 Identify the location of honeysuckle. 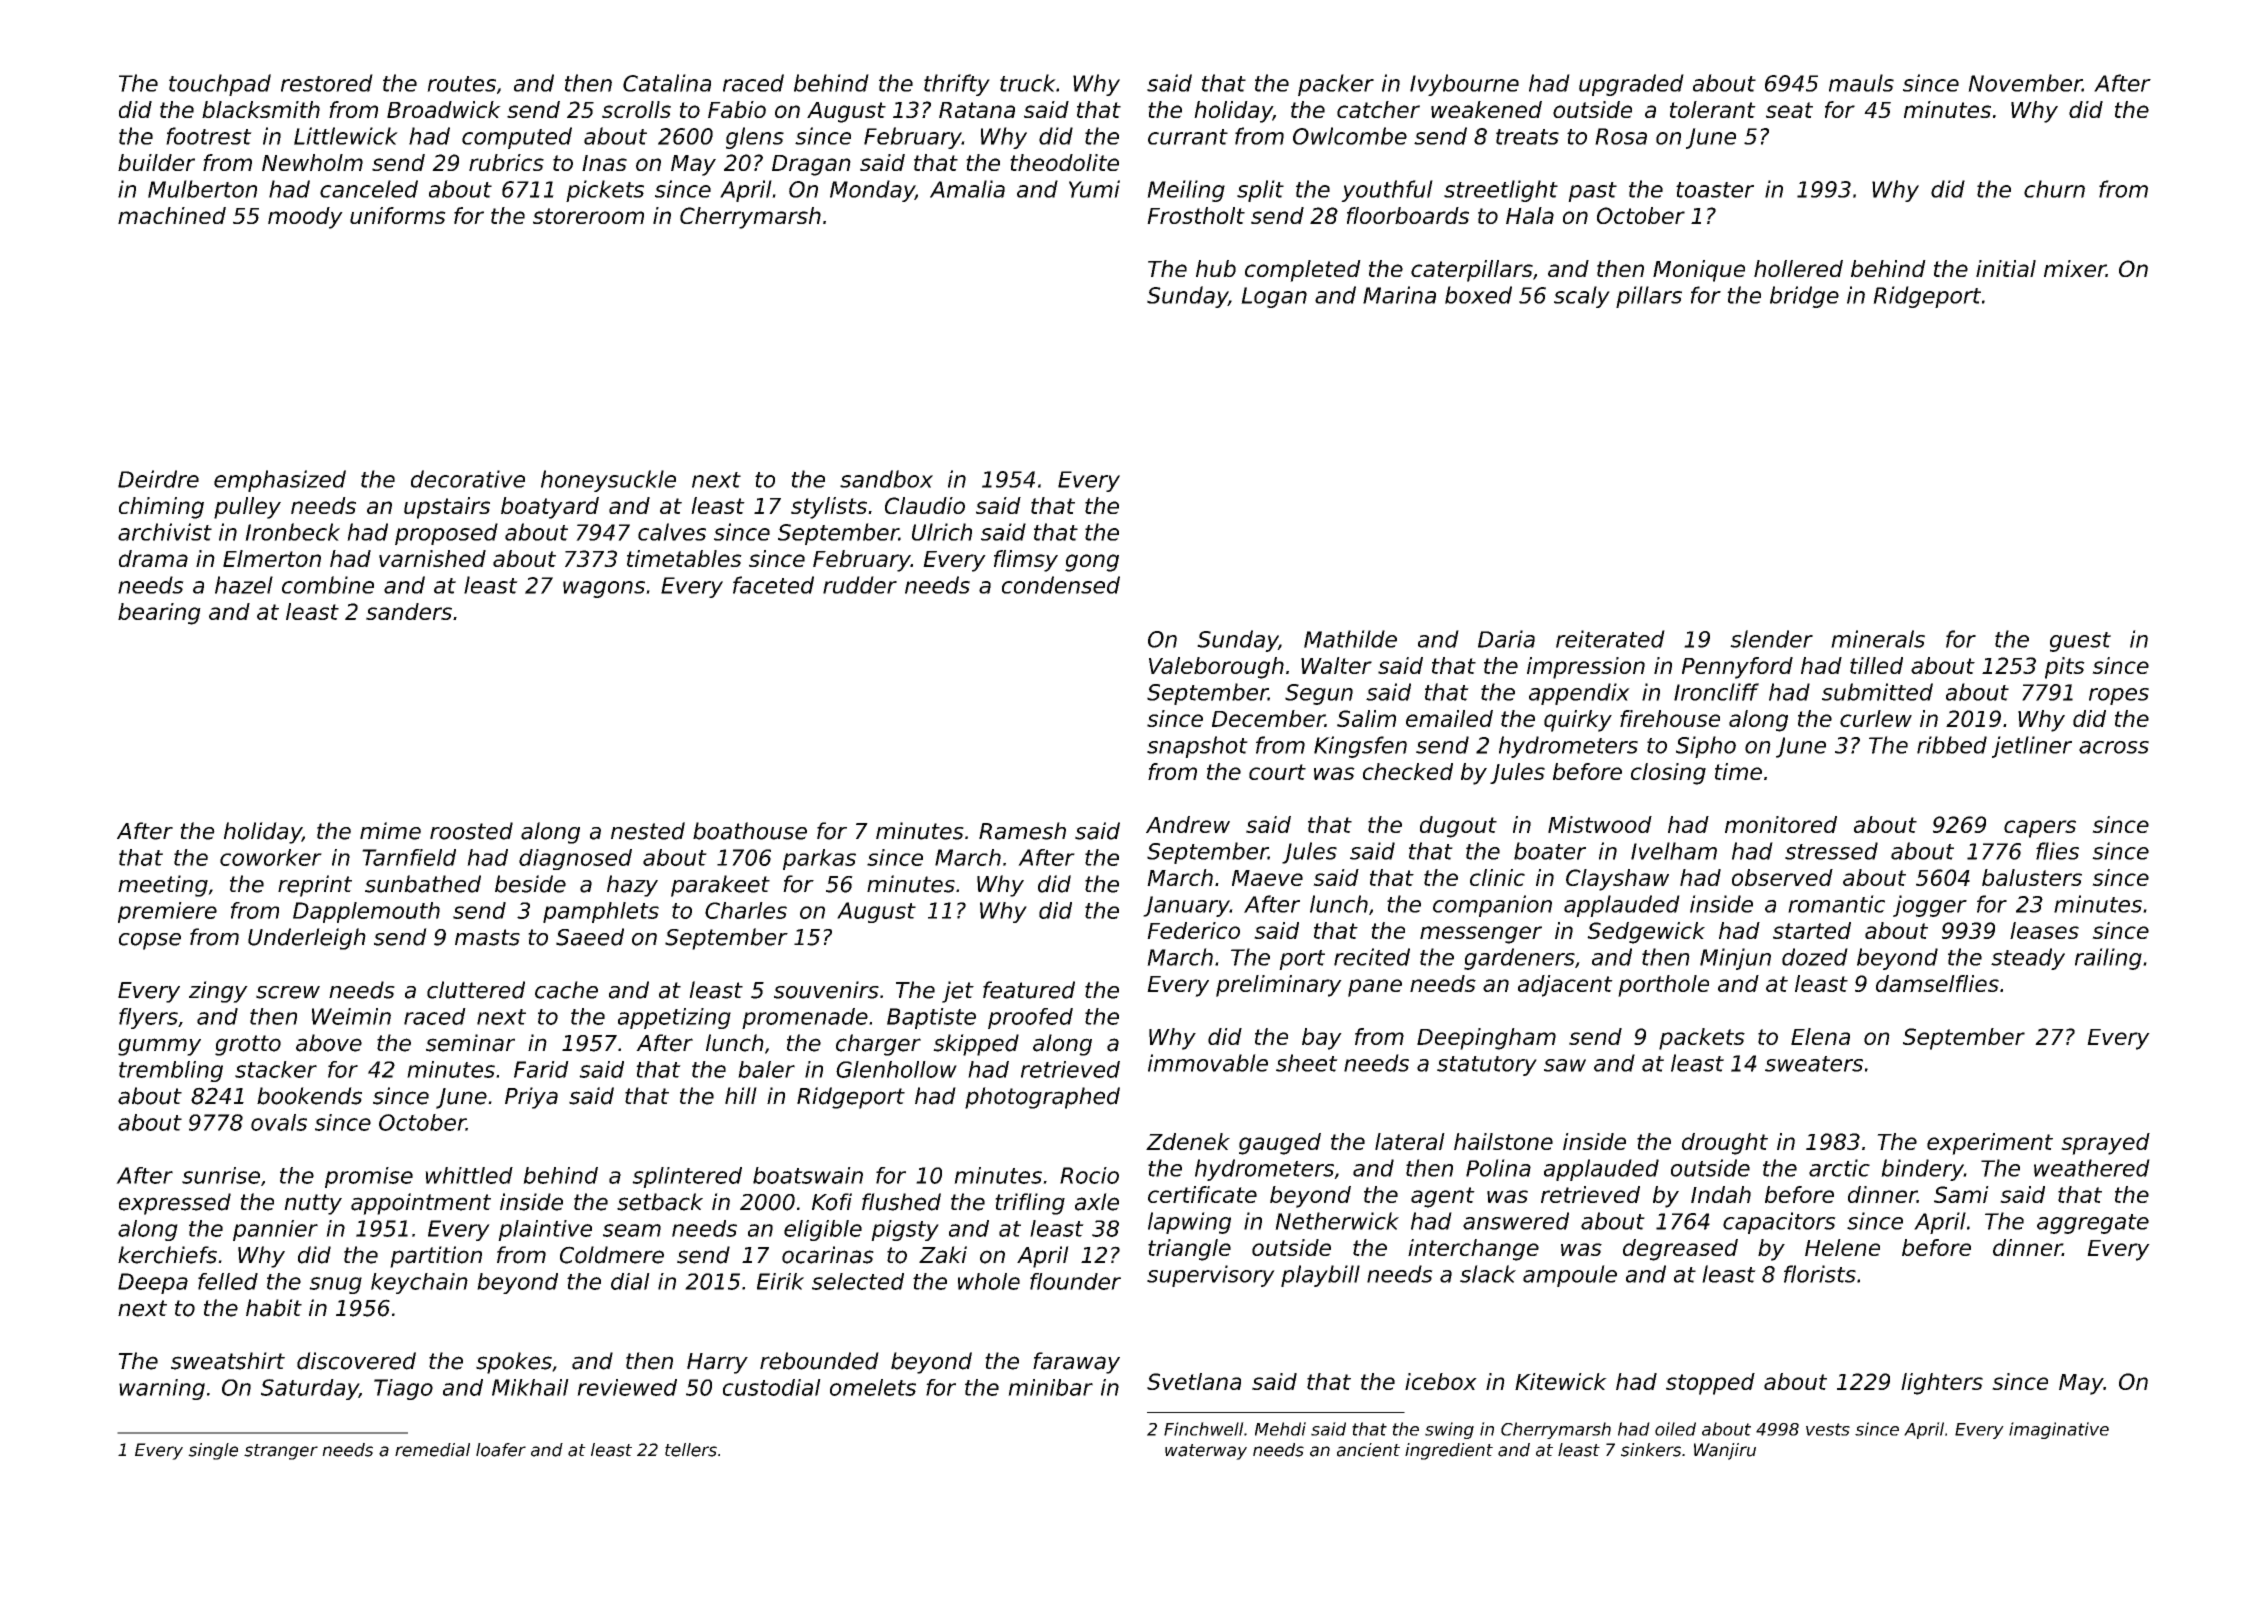
(608, 481).
